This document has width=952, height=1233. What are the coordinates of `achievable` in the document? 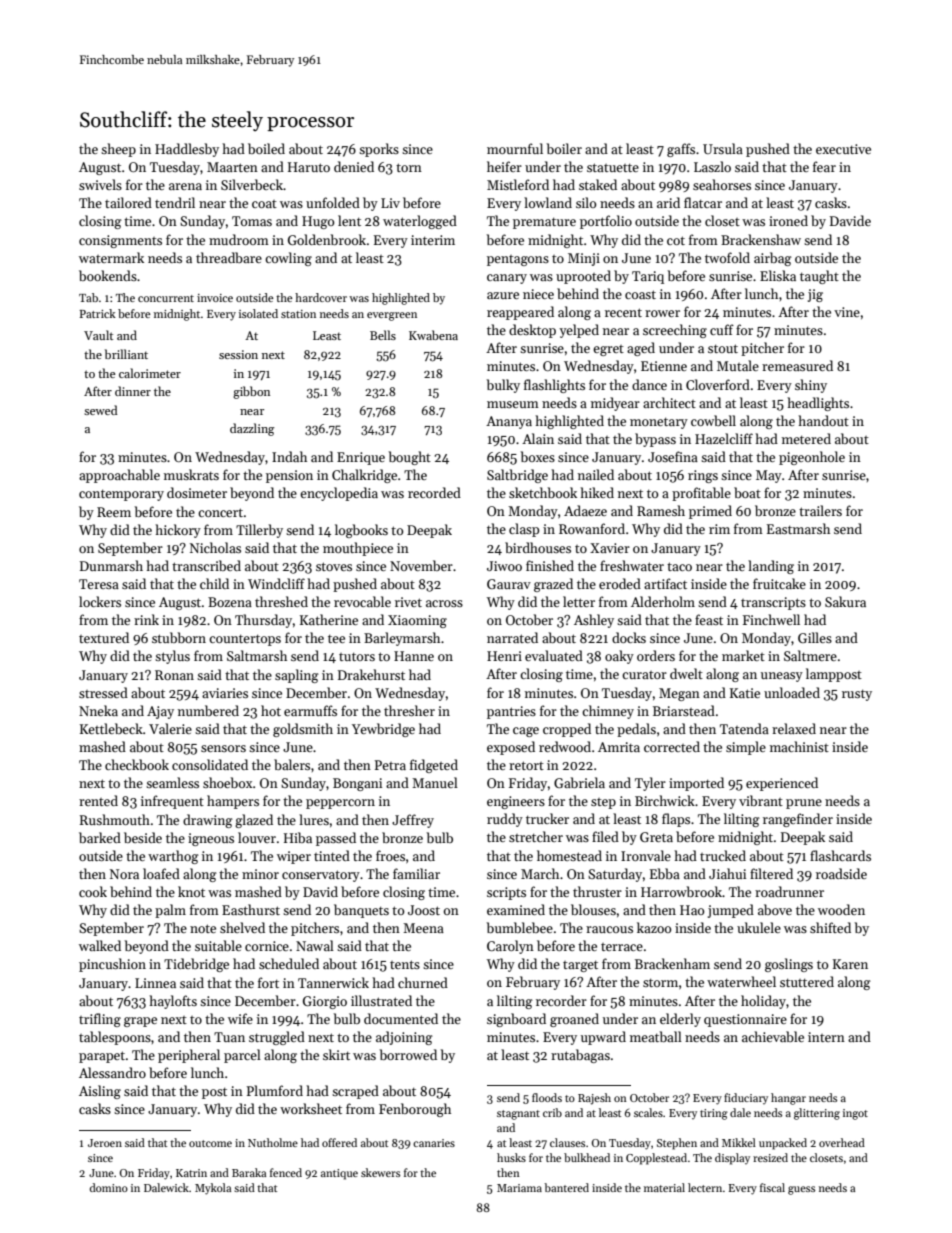 It's located at (773, 1036).
